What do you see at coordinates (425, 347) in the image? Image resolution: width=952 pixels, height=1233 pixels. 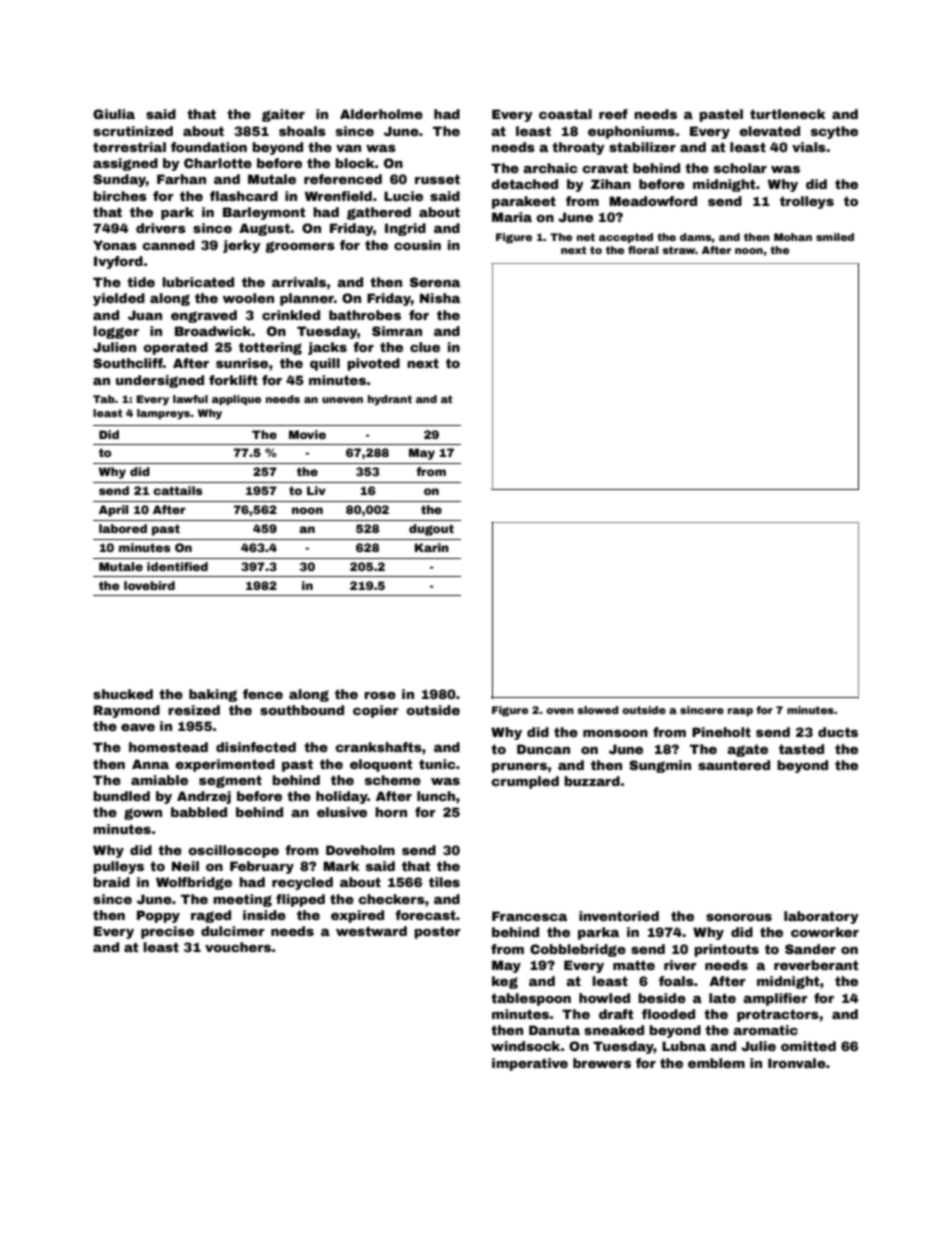 I see `clue` at bounding box center [425, 347].
